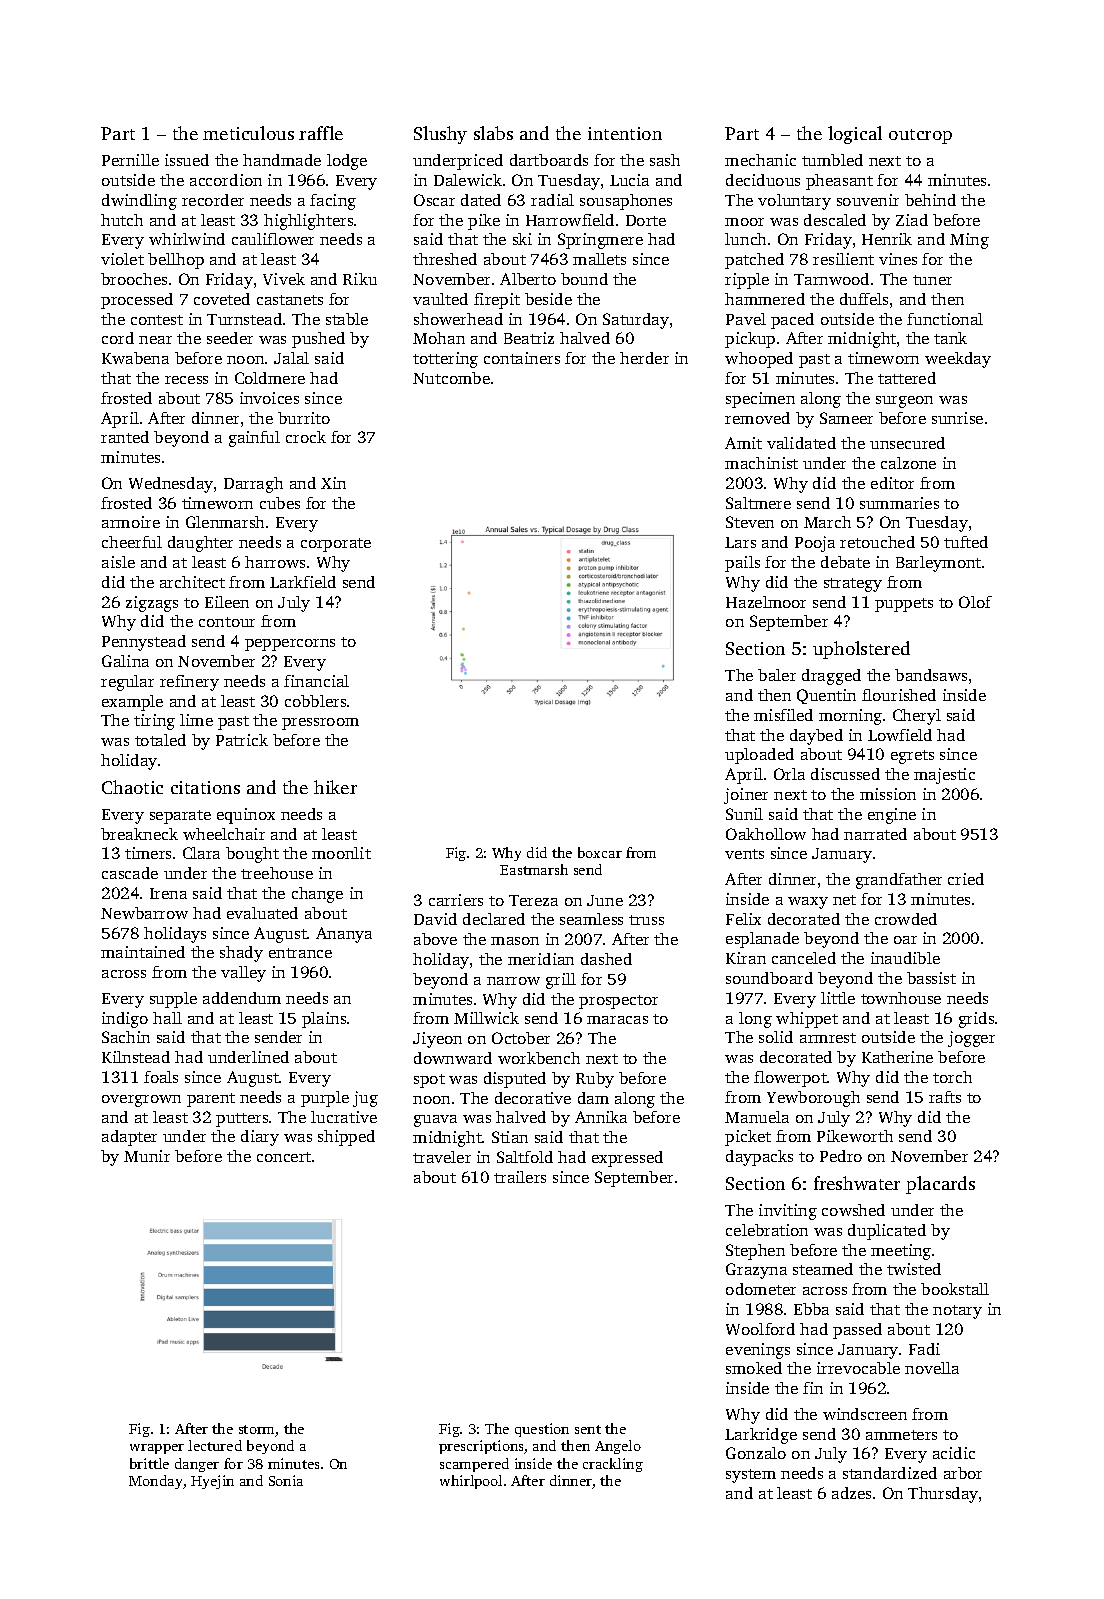  Describe the element at coordinates (493, 133) in the screenshot. I see `slabs` at that location.
